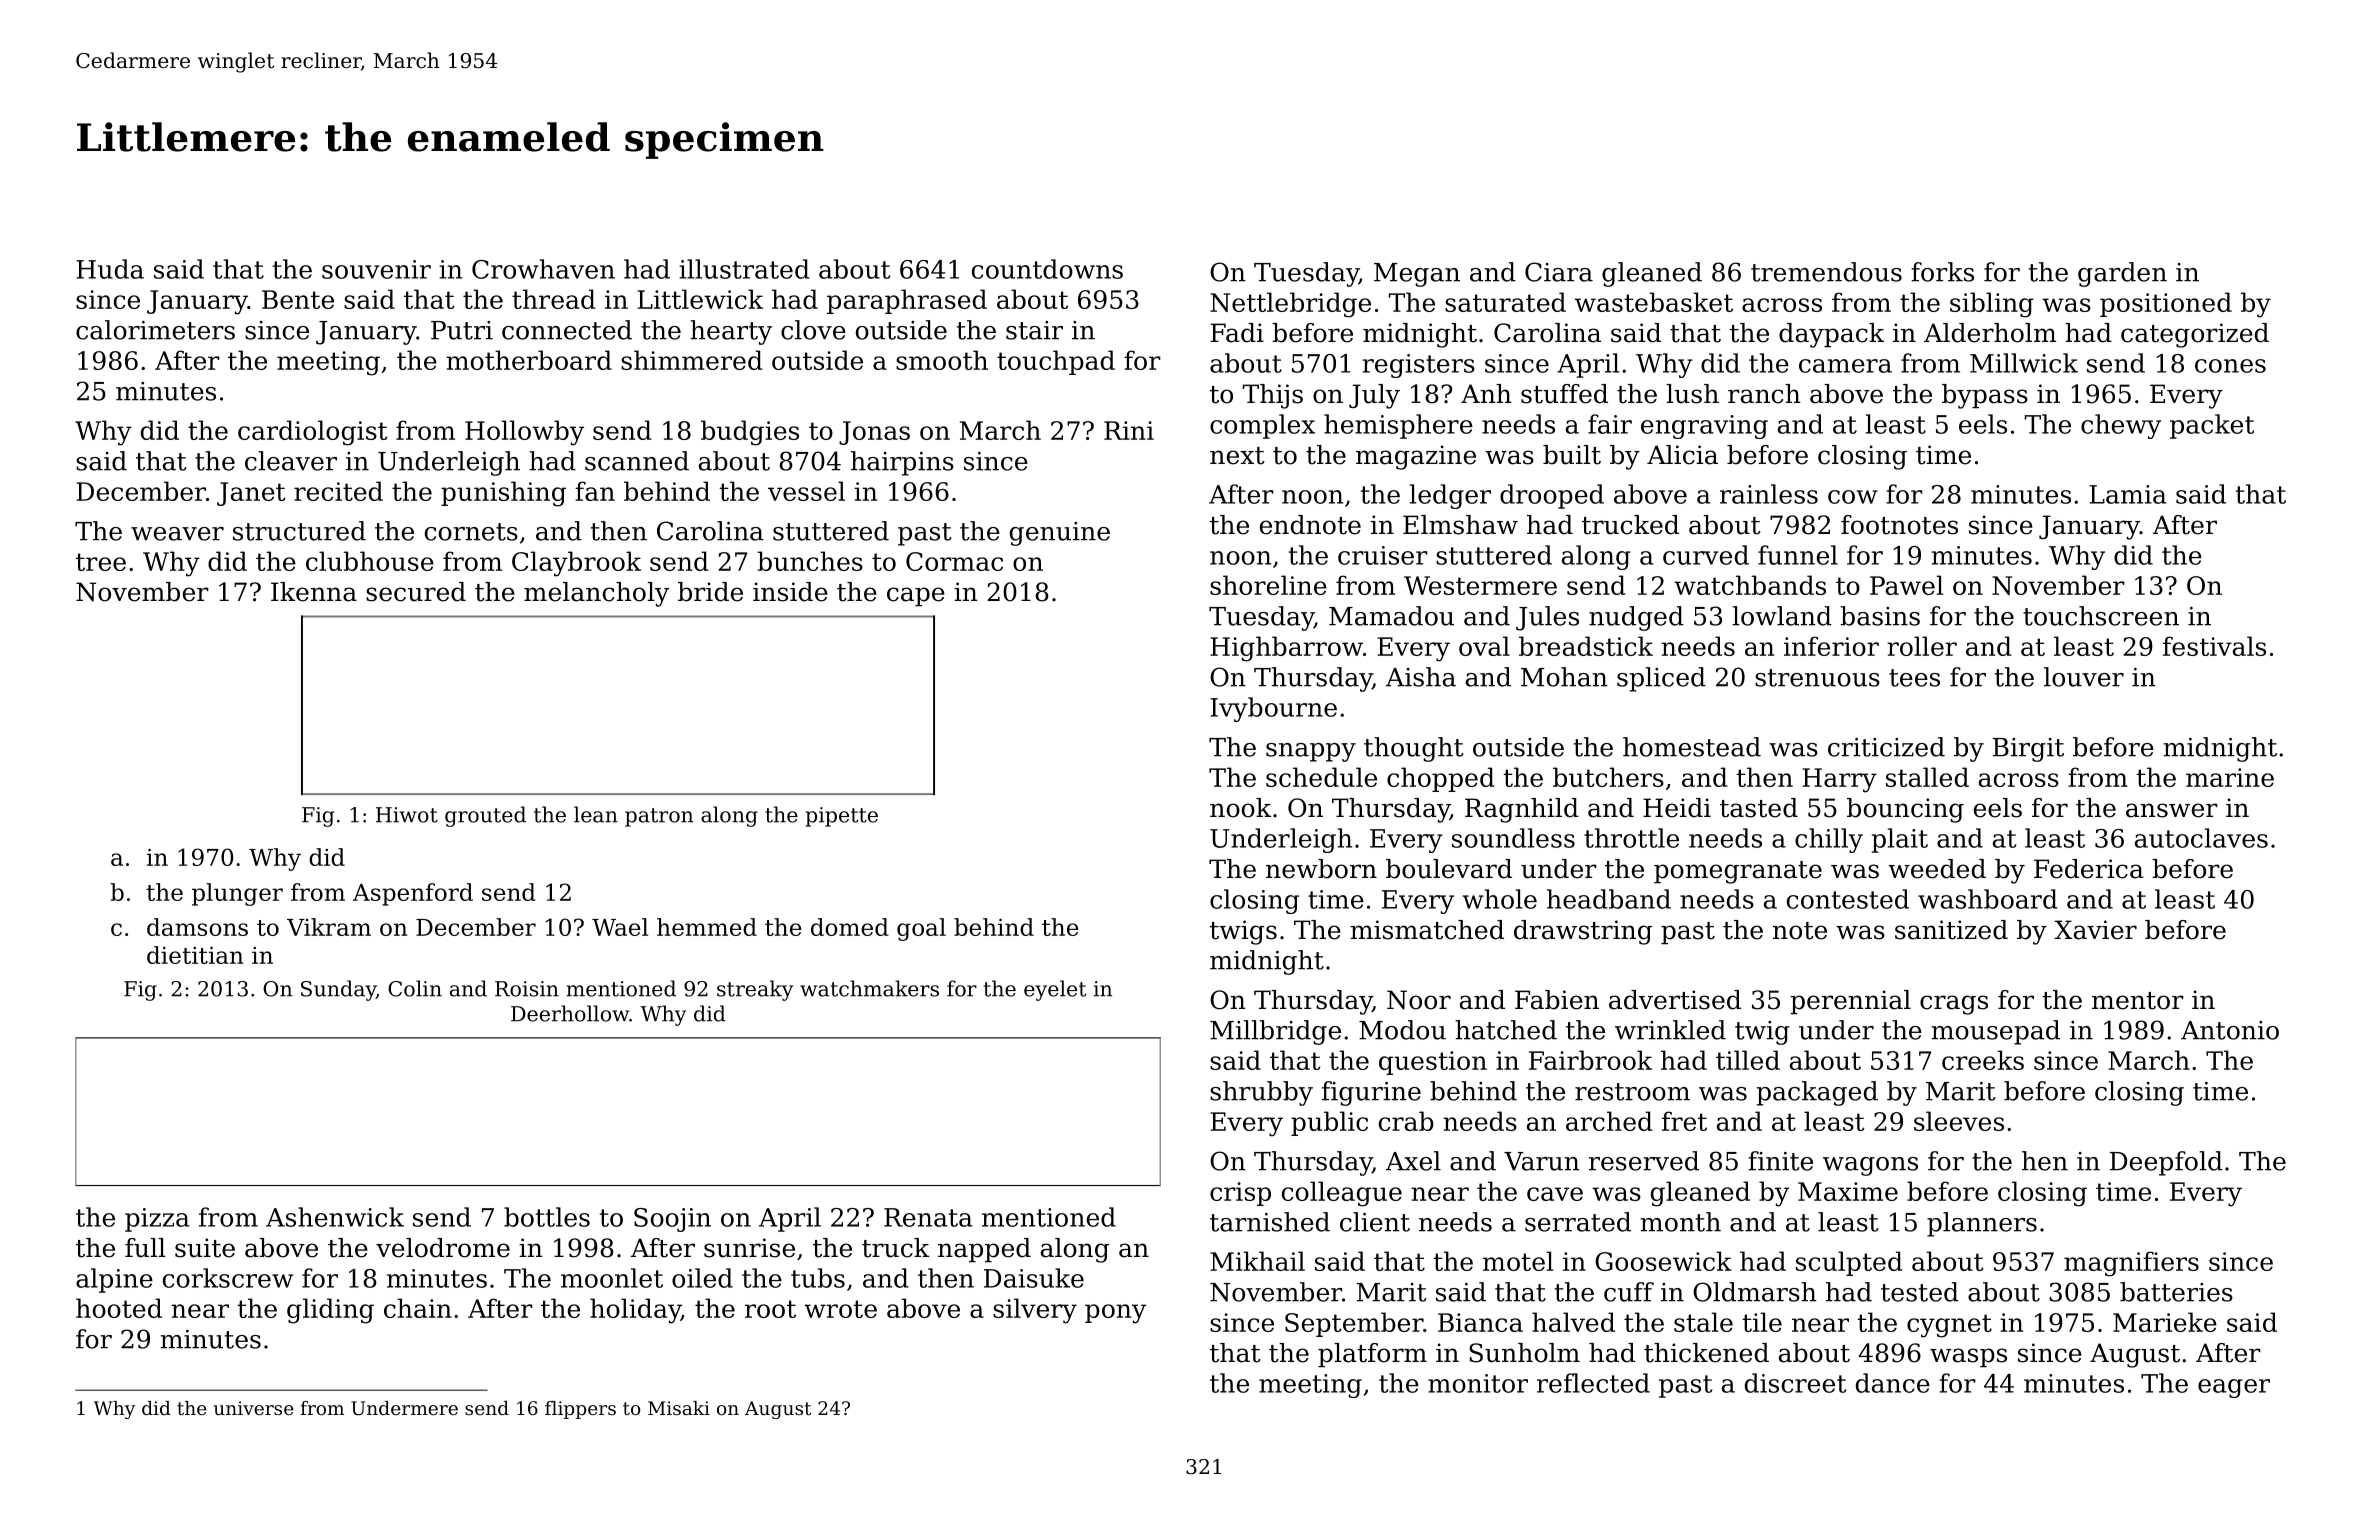  Describe the element at coordinates (1273, 709) in the screenshot. I see `Ivybourne` at that location.
